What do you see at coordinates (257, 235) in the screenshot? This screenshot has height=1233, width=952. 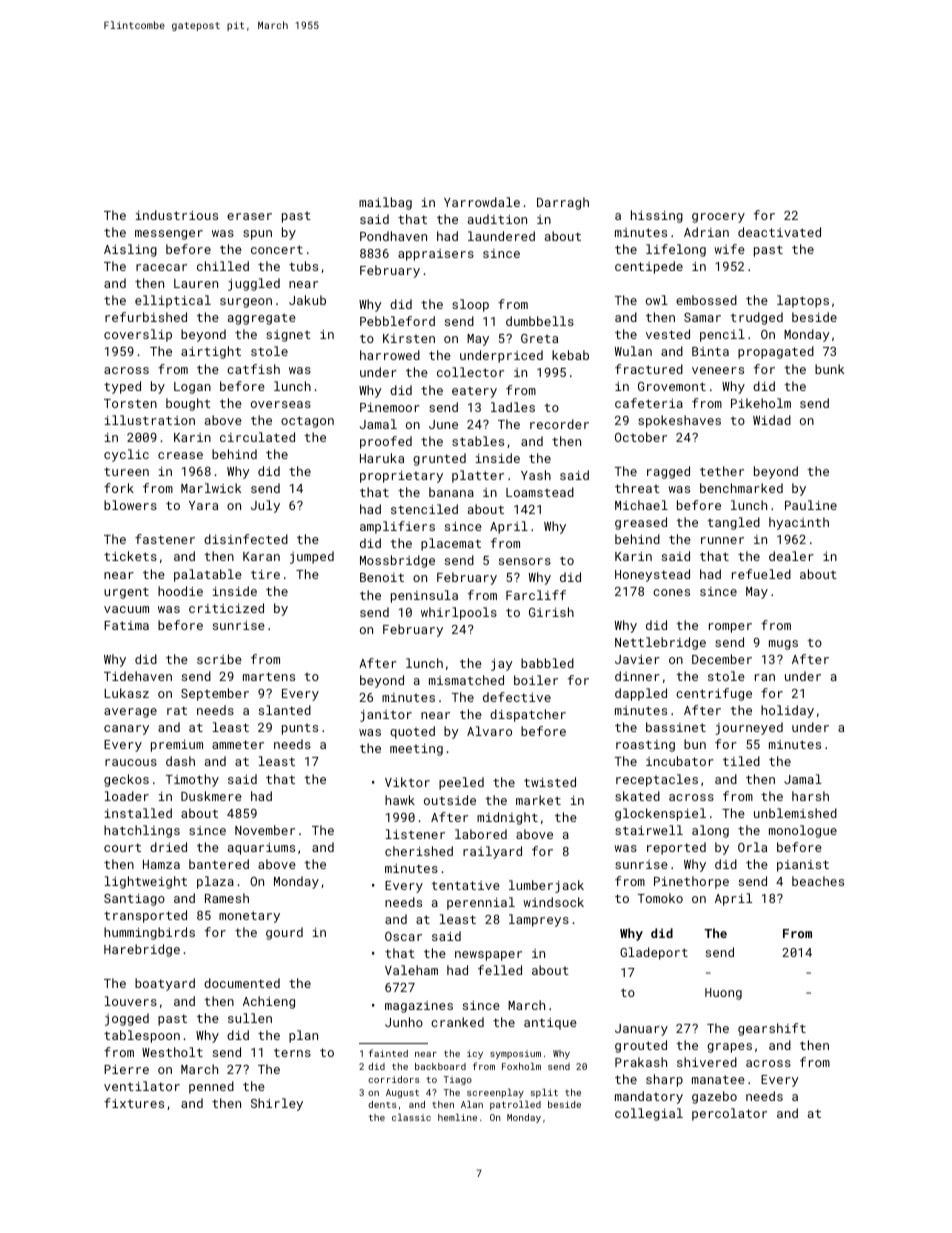 I see `spun` at bounding box center [257, 235].
